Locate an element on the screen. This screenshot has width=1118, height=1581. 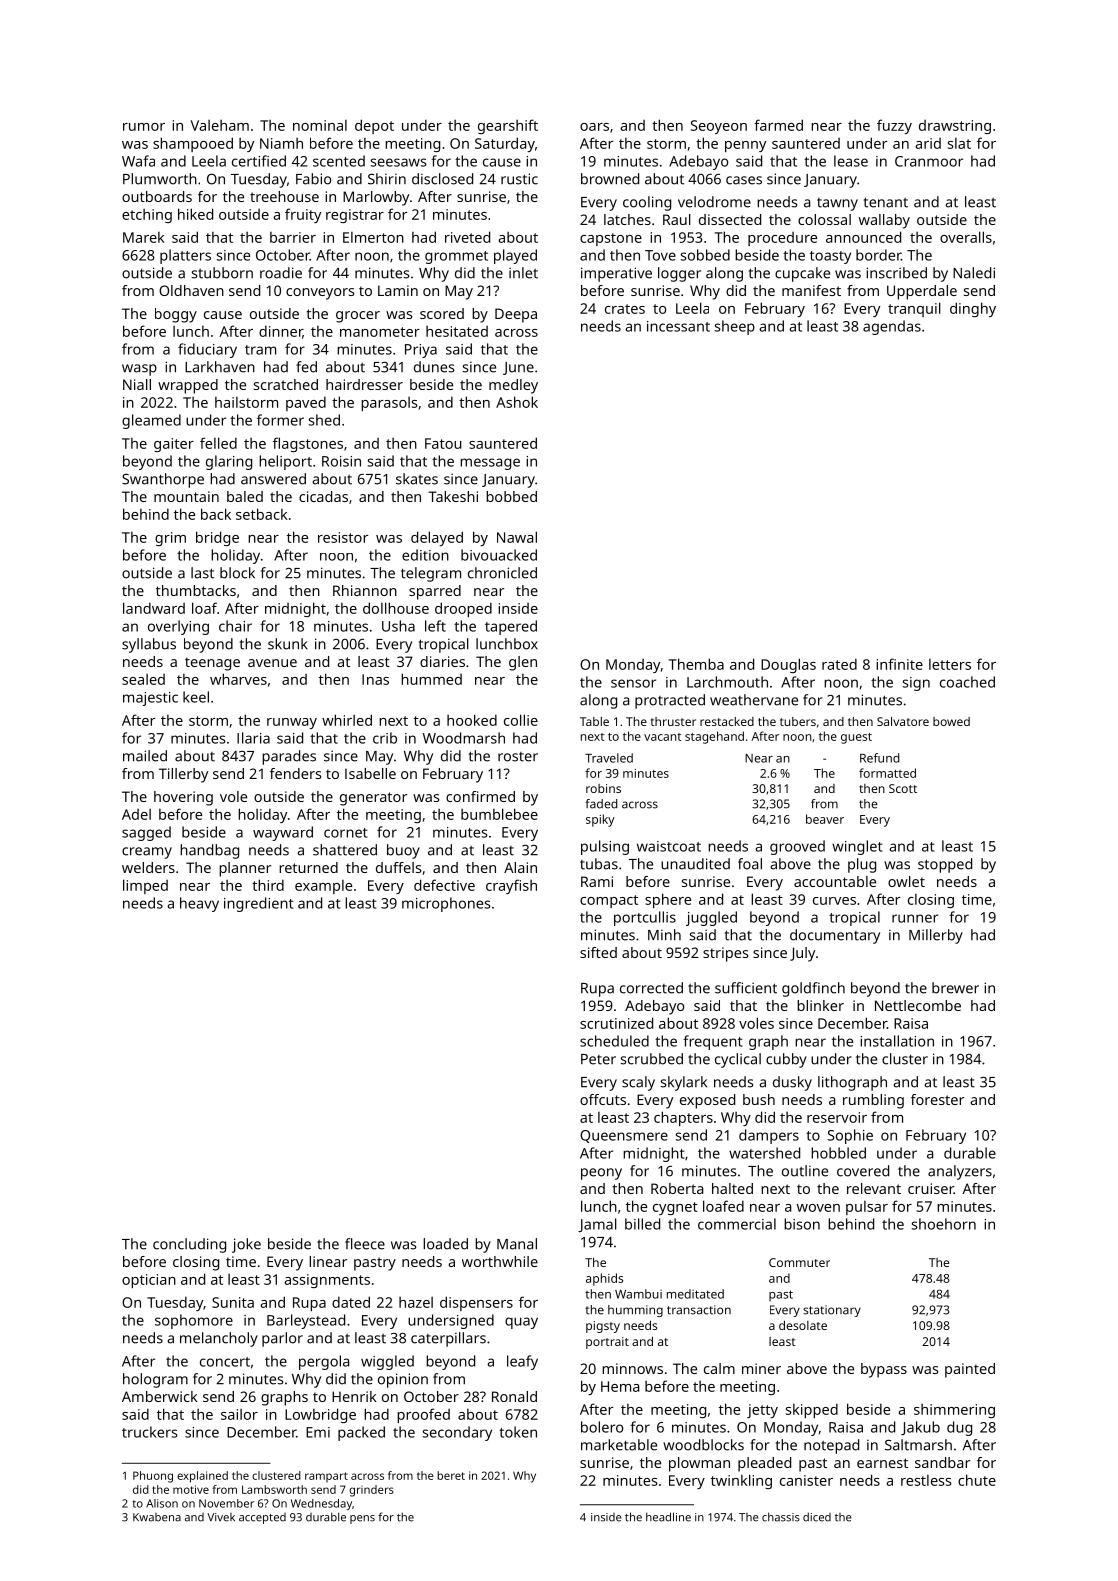
treehouse is located at coordinates (284, 196).
